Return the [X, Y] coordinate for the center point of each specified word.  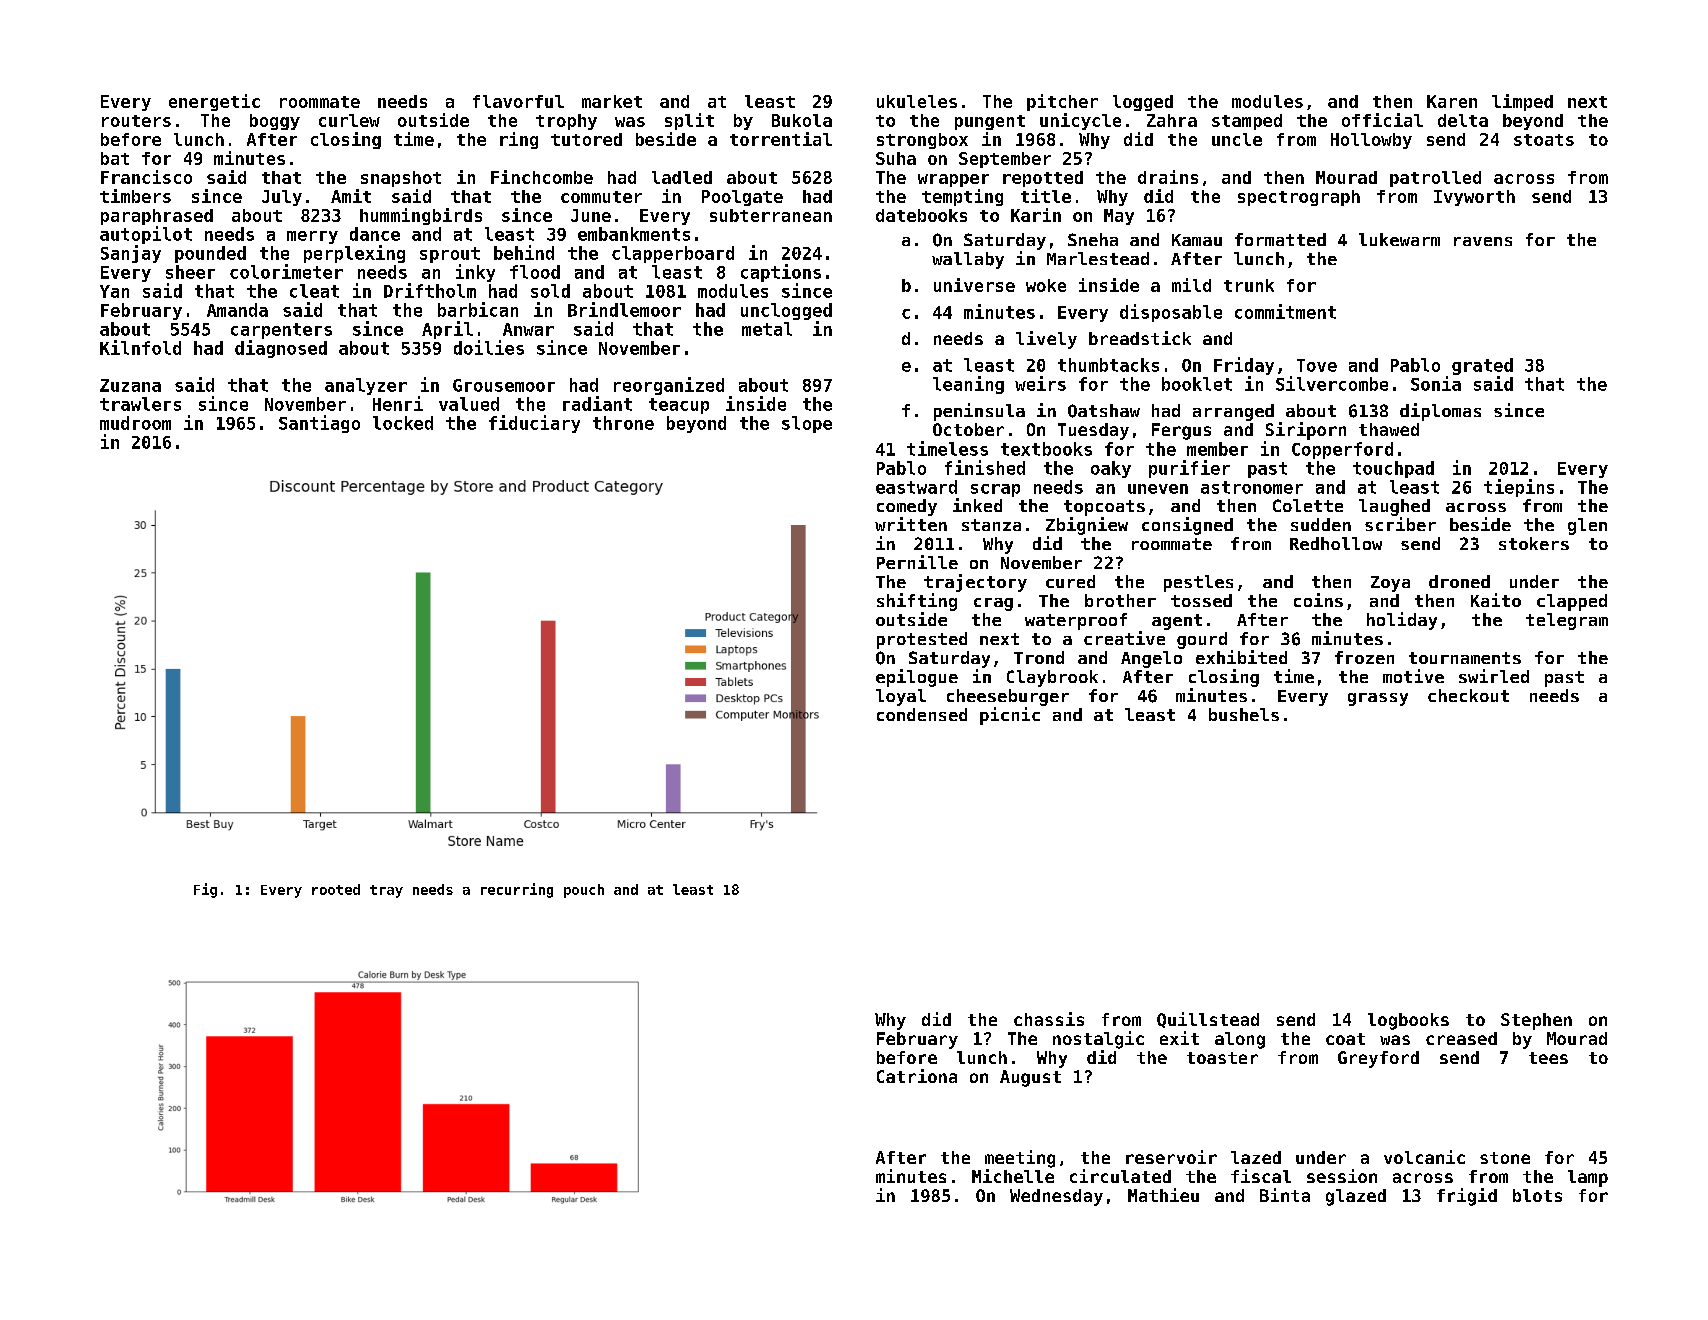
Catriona [917, 1076]
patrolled [1435, 179]
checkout [1468, 695]
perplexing [354, 254]
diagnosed [281, 349]
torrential [781, 139]
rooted [336, 889]
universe [974, 285]
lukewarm [1399, 239]
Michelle [1013, 1176]
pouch [584, 891]
